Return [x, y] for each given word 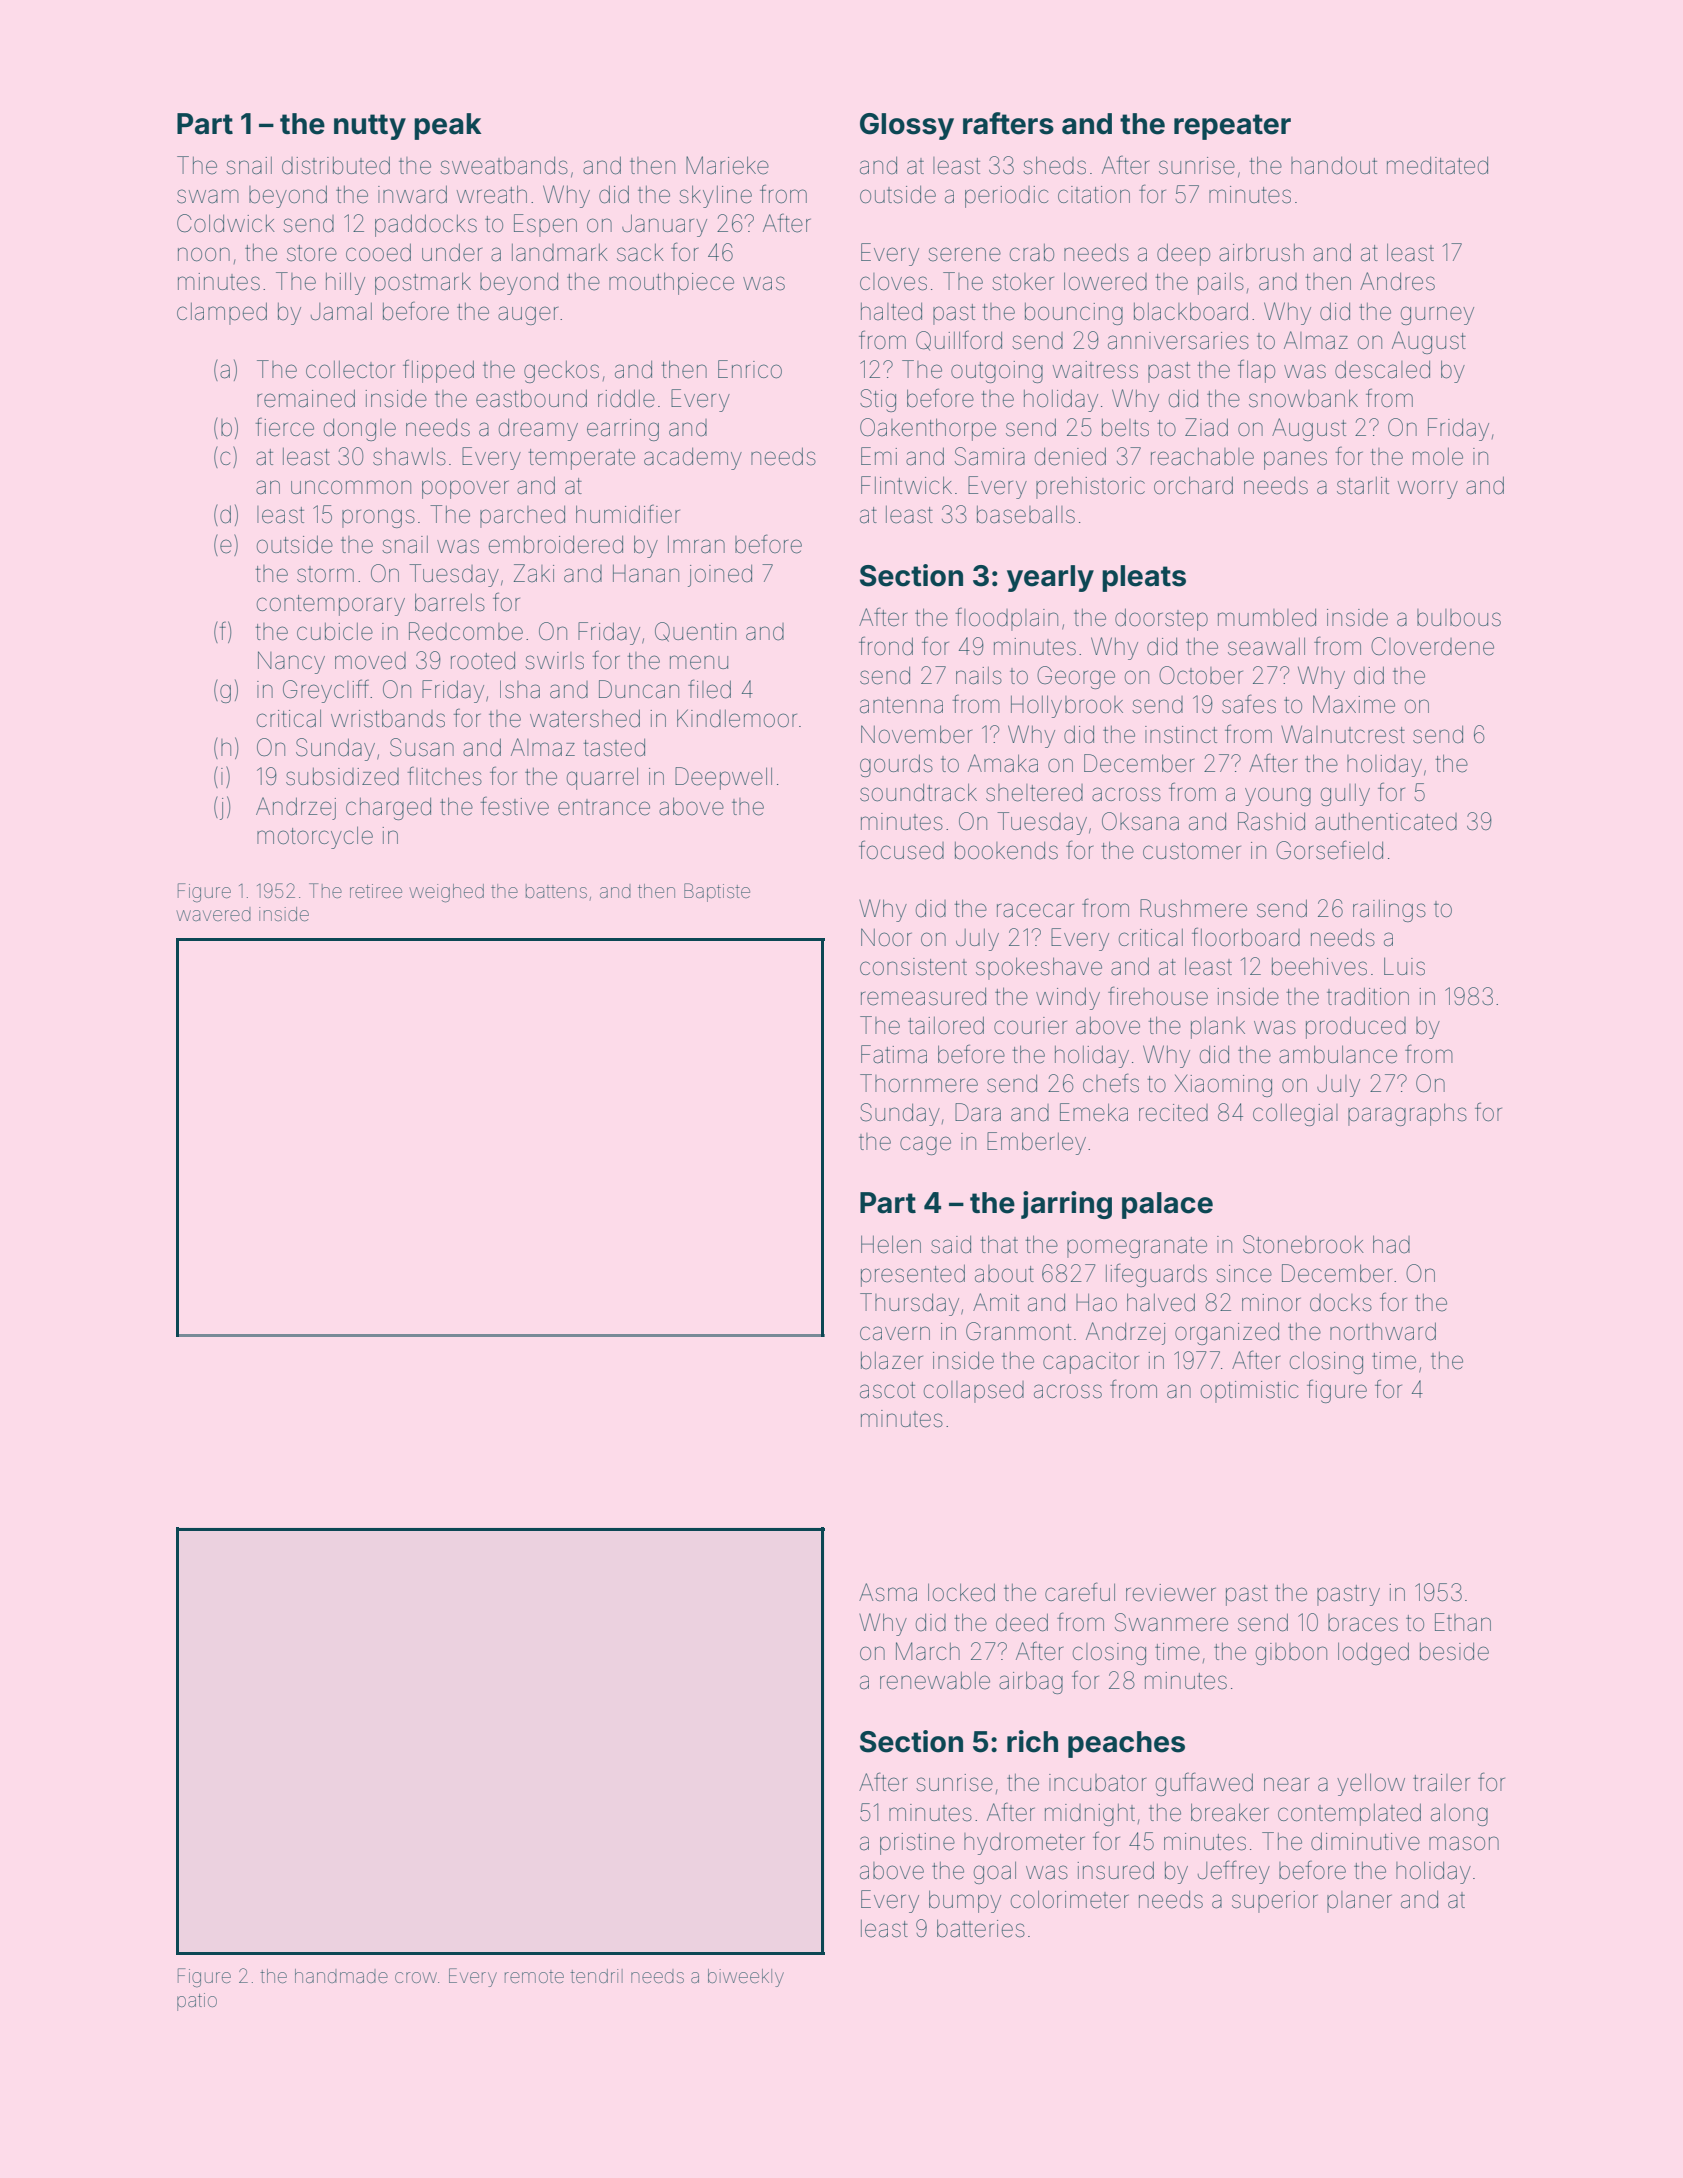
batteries [981, 1928]
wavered [213, 914]
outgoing [997, 372]
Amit [996, 1302]
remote [534, 1976]
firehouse [1158, 996]
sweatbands [504, 166]
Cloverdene [1432, 646]
